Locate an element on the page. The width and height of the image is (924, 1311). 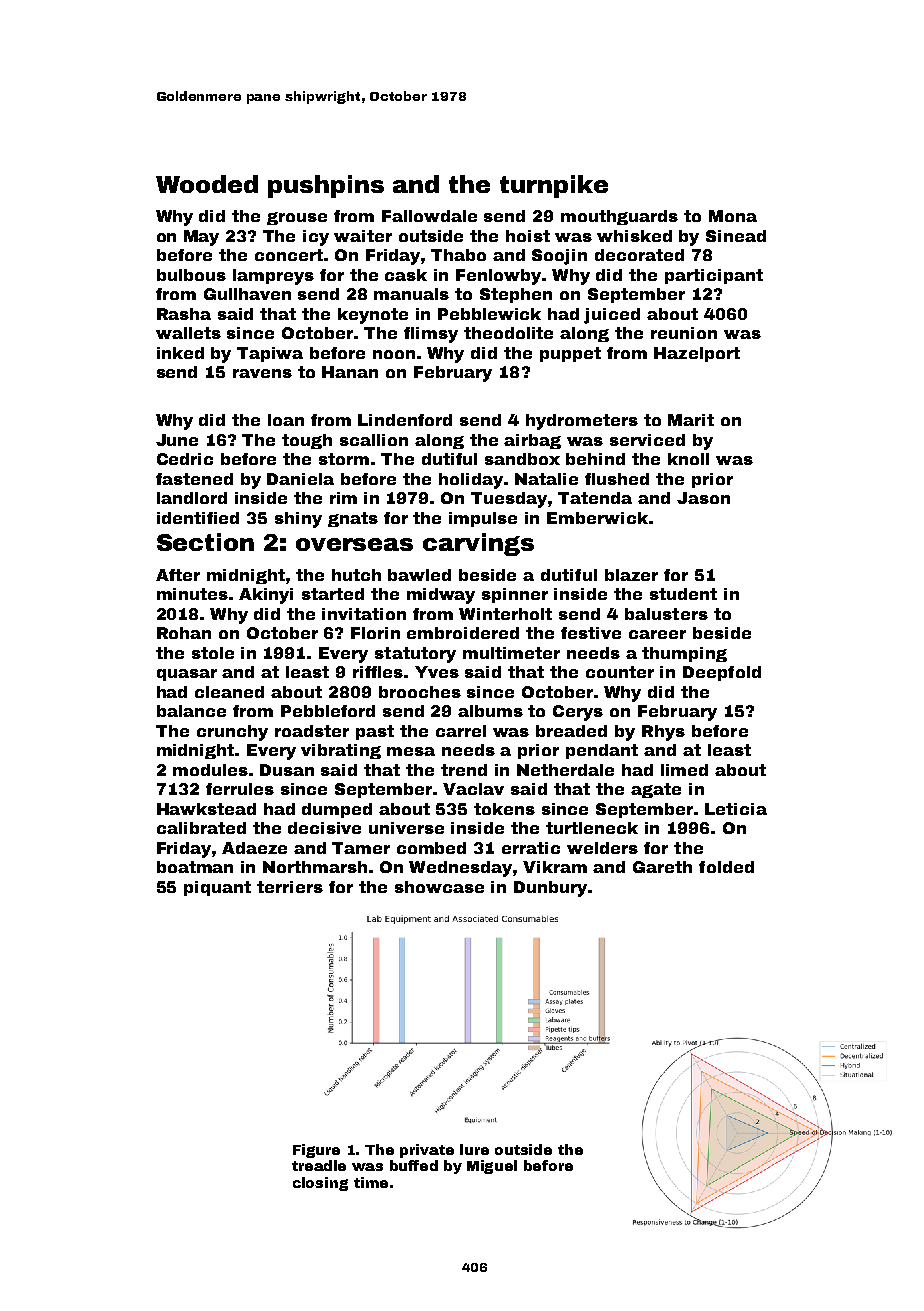
pendant is located at coordinates (602, 751).
